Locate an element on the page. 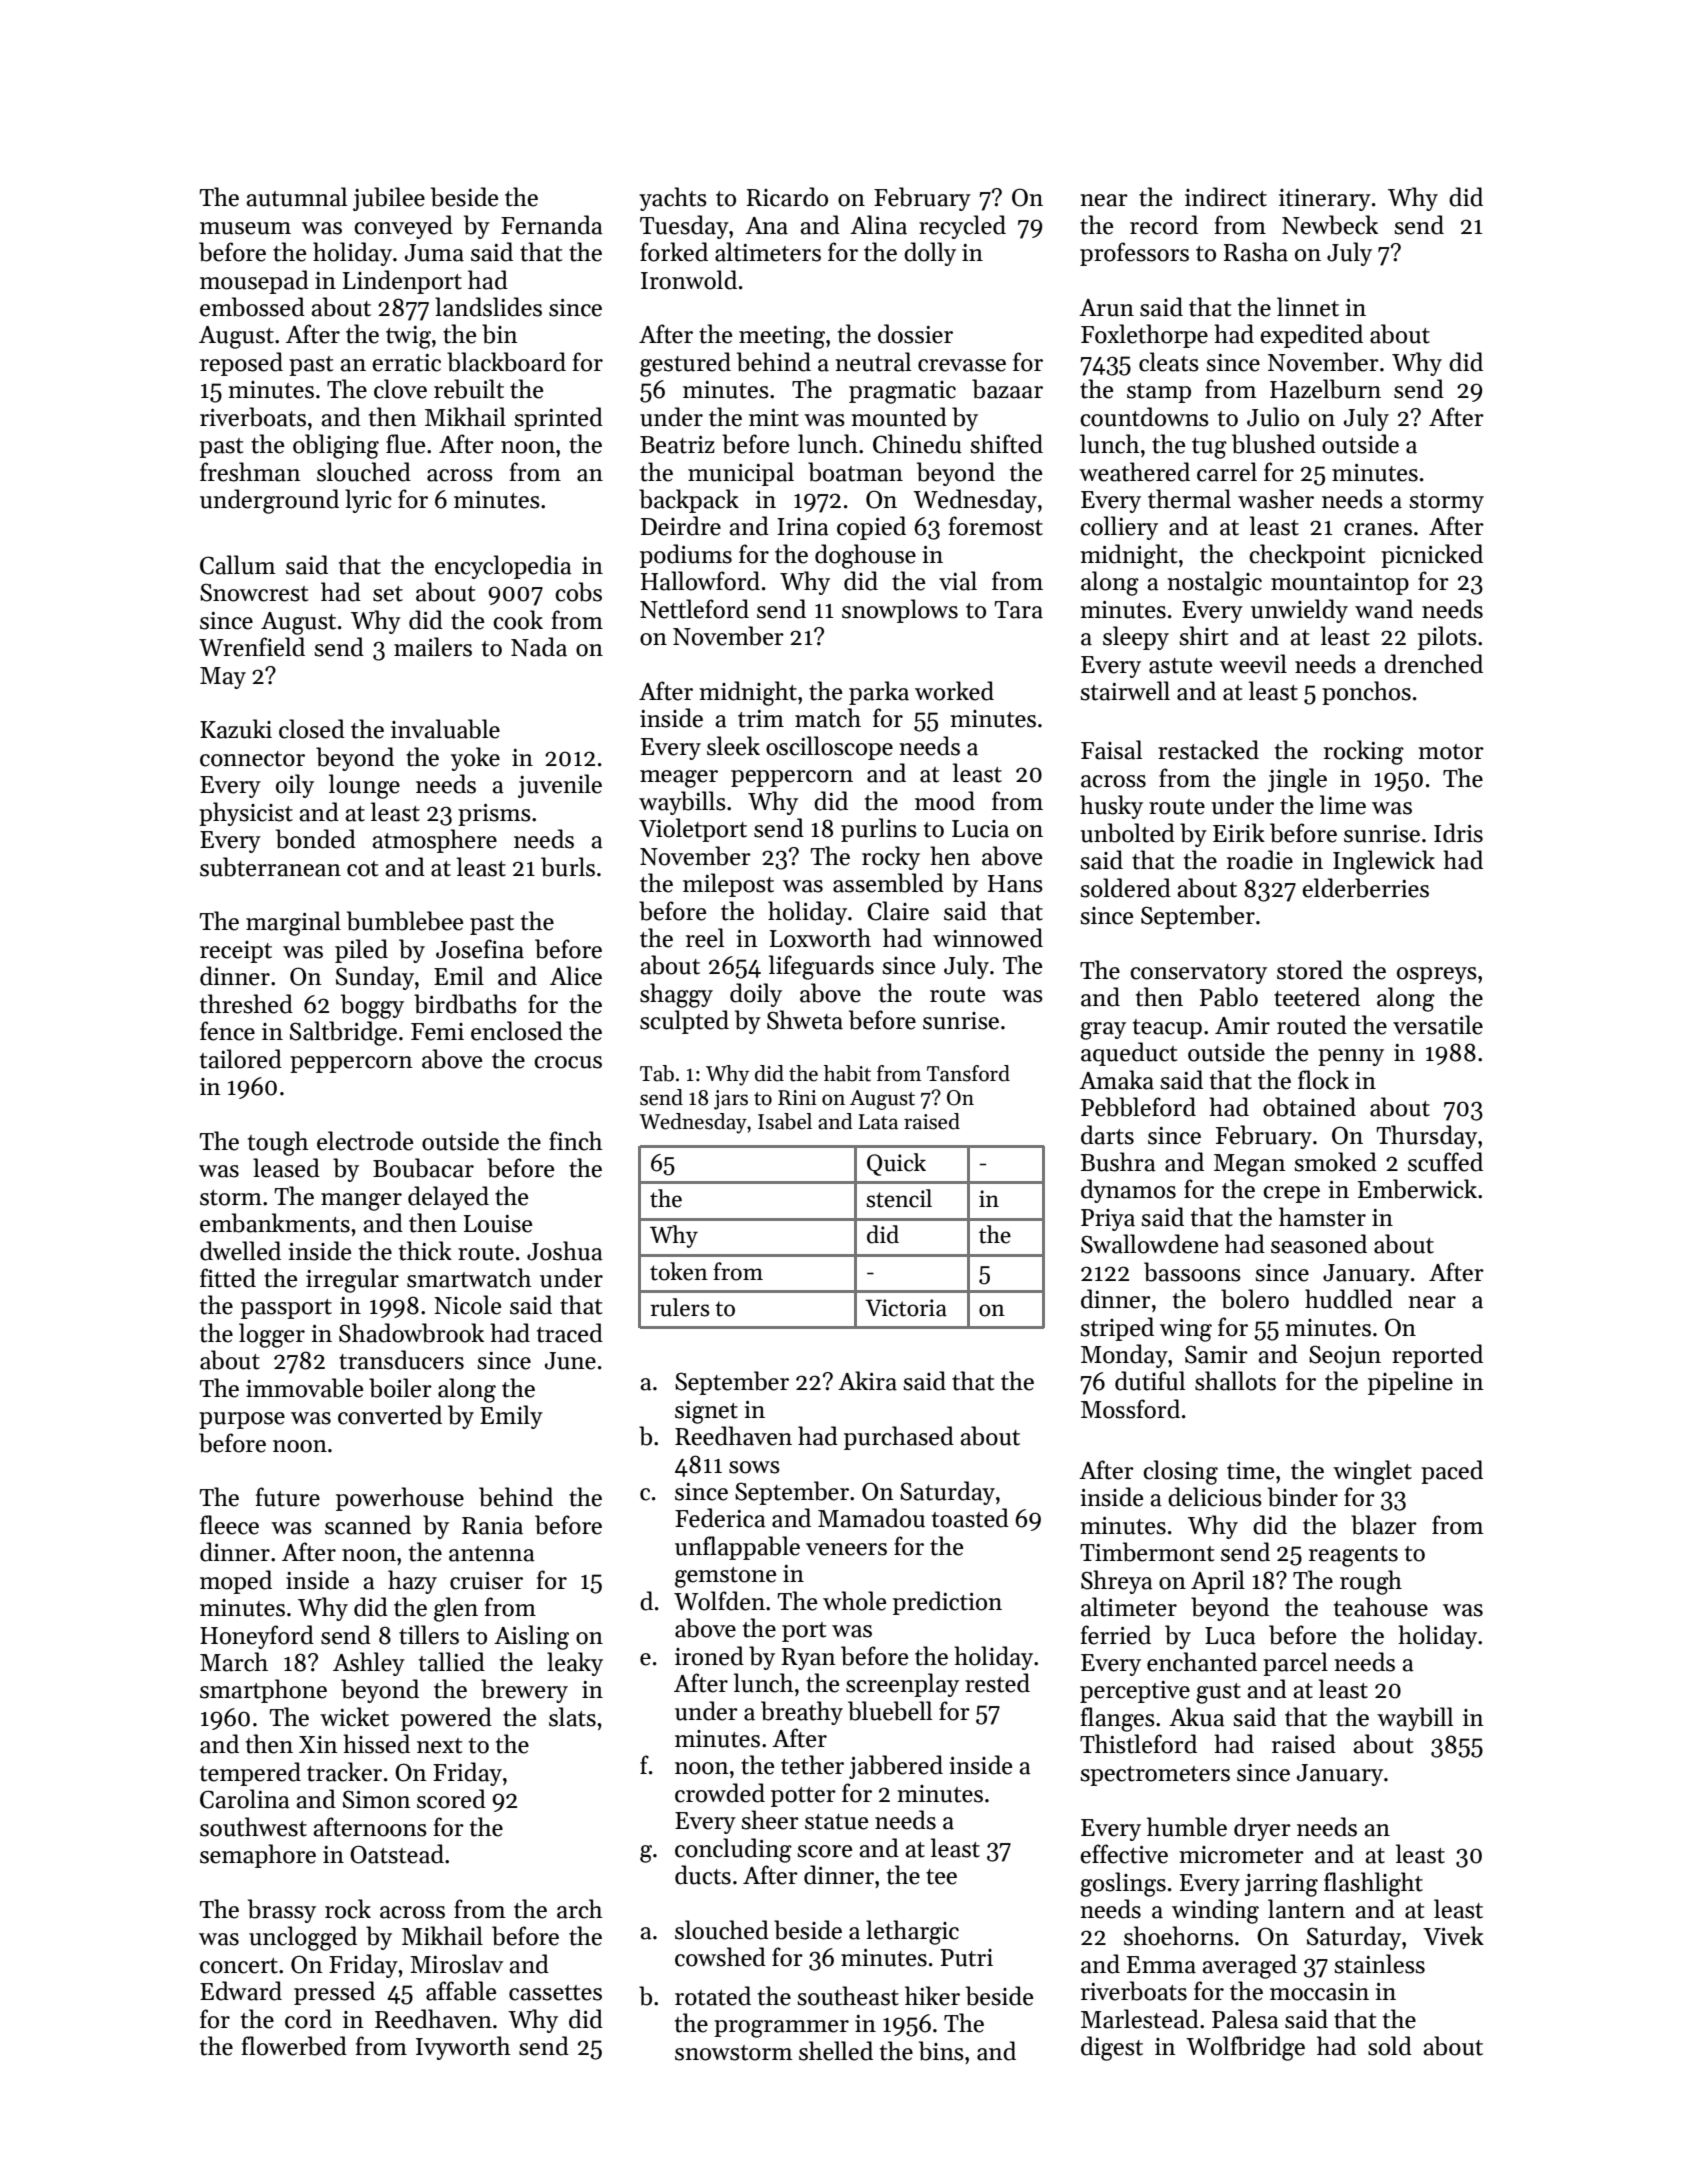  match is located at coordinates (828, 718).
